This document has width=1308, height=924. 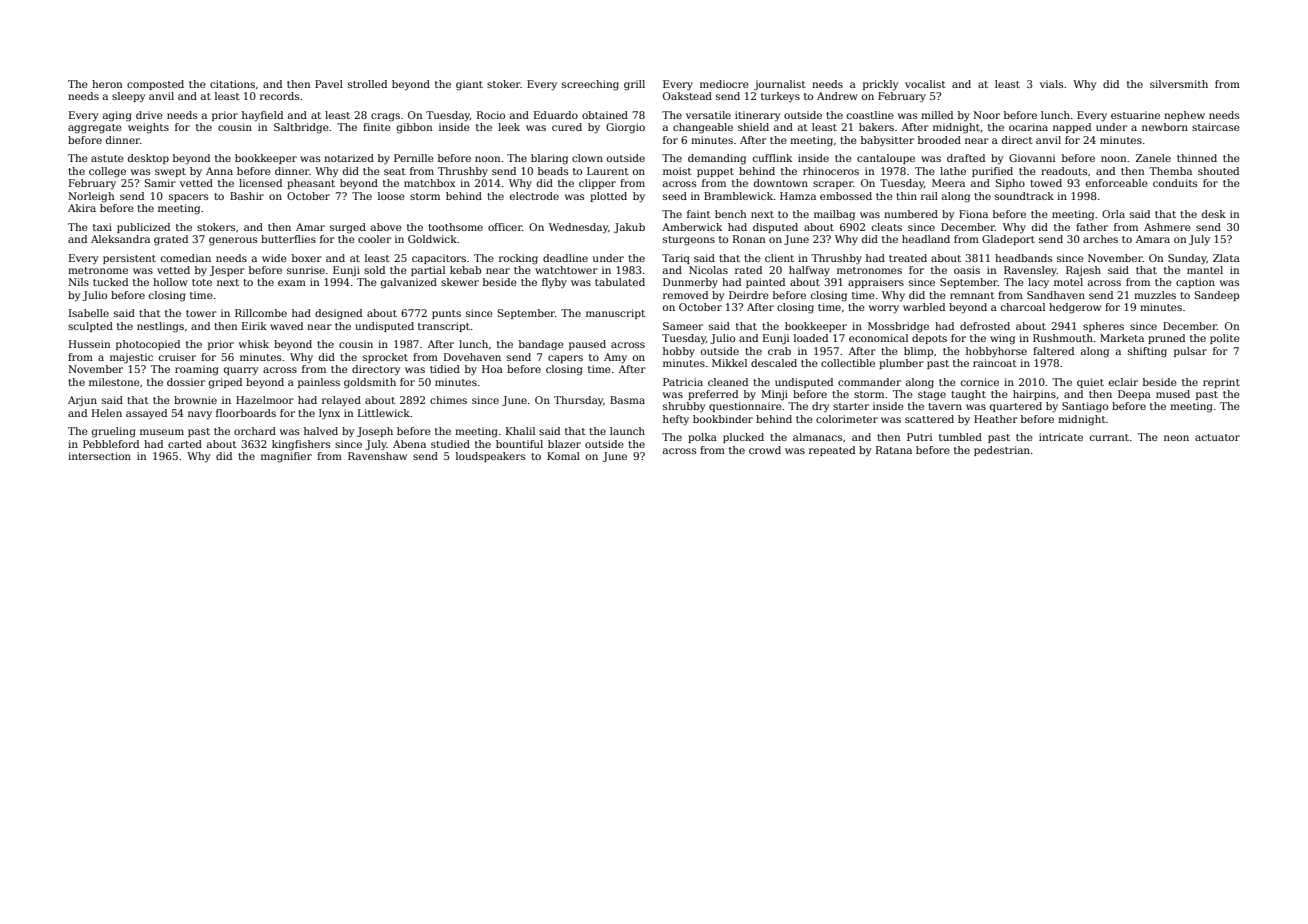 What do you see at coordinates (107, 84) in the document?
I see `heron` at bounding box center [107, 84].
